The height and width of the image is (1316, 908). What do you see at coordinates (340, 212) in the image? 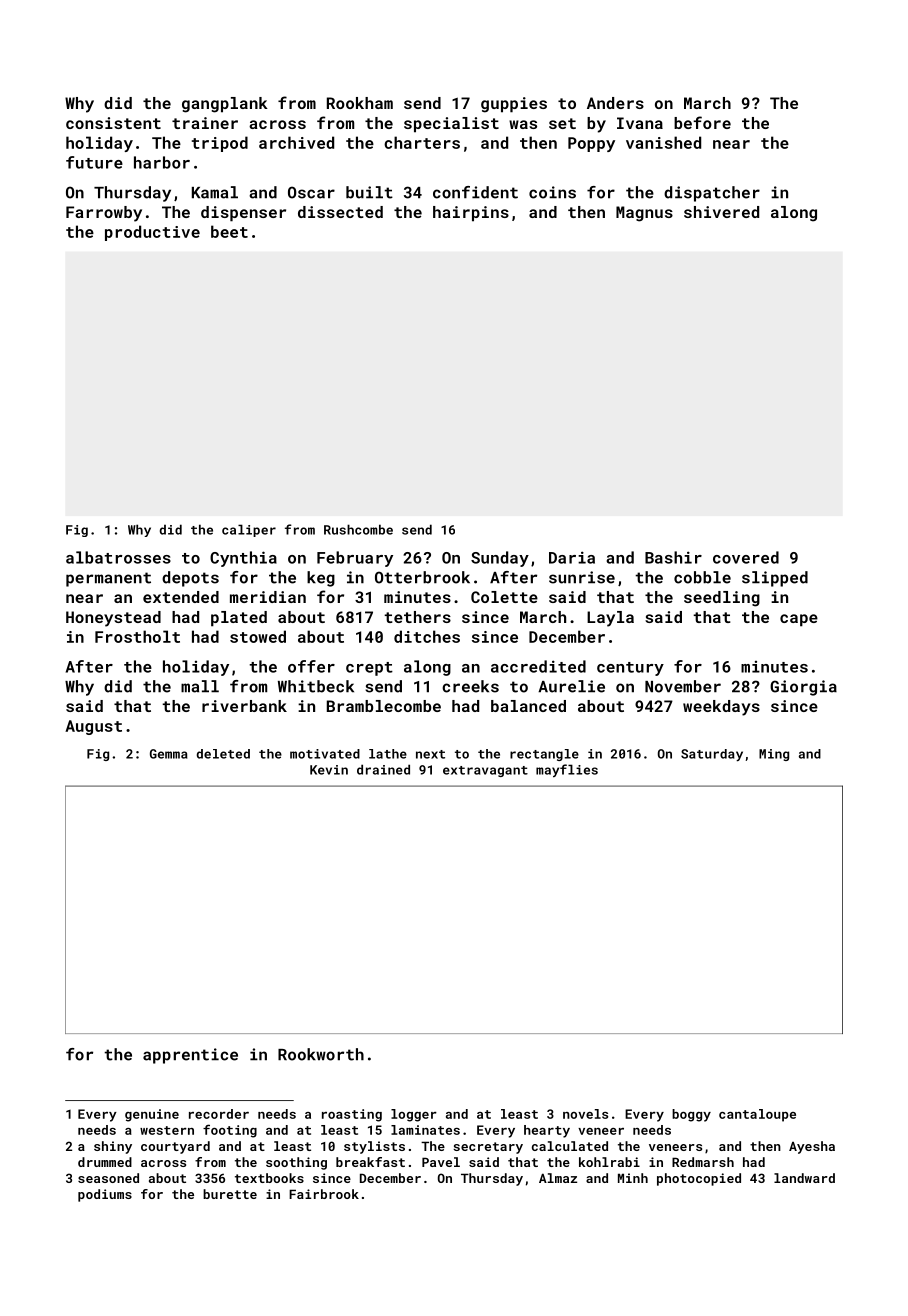
I see `dissected` at bounding box center [340, 212].
